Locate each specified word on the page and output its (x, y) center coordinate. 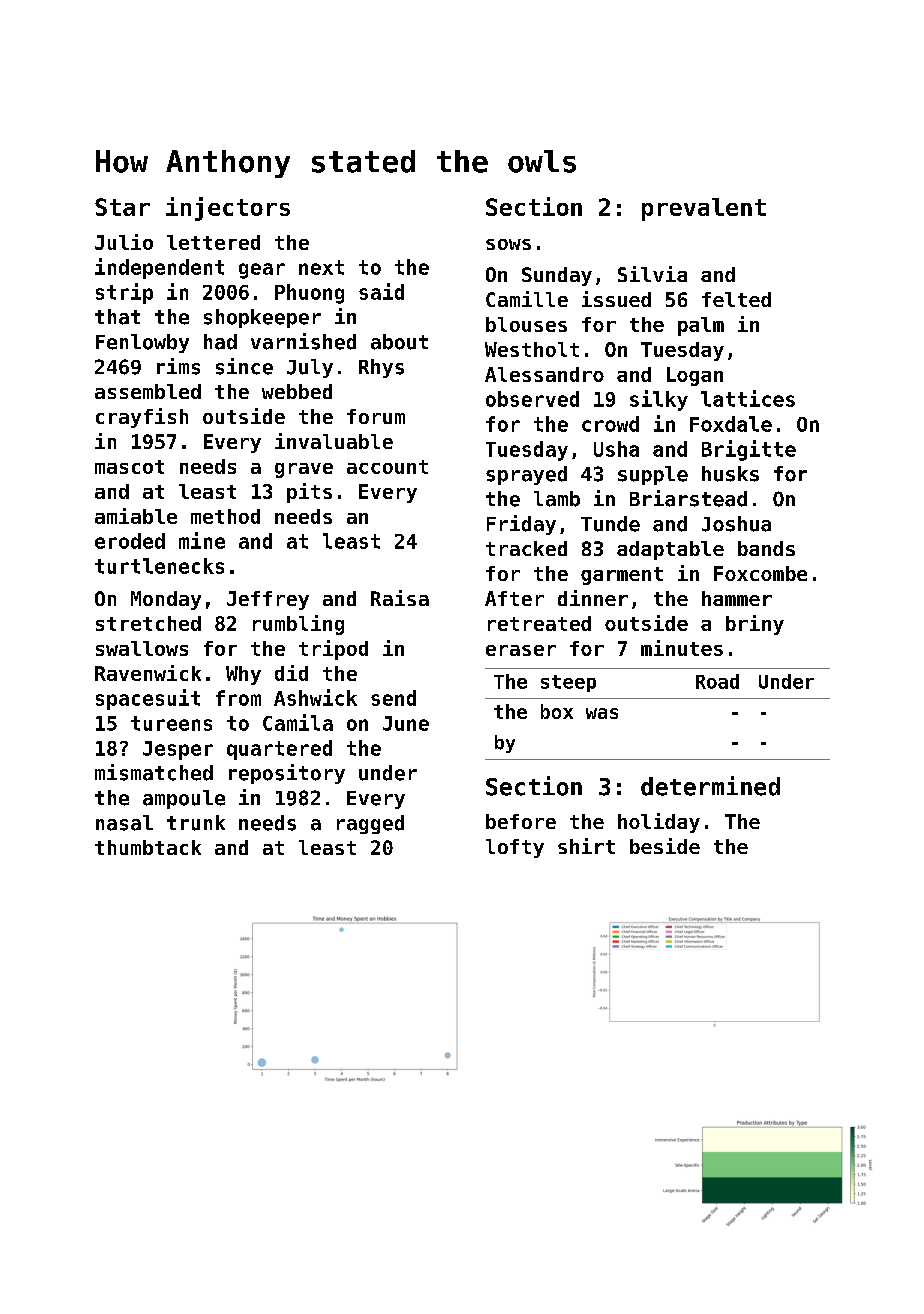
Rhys (381, 368)
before (521, 821)
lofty (515, 848)
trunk (196, 823)
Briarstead (688, 498)
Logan (695, 376)
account (387, 467)
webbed (297, 391)
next (321, 267)
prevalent (704, 209)
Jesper (178, 750)
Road (717, 681)
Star (122, 207)
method (225, 516)
